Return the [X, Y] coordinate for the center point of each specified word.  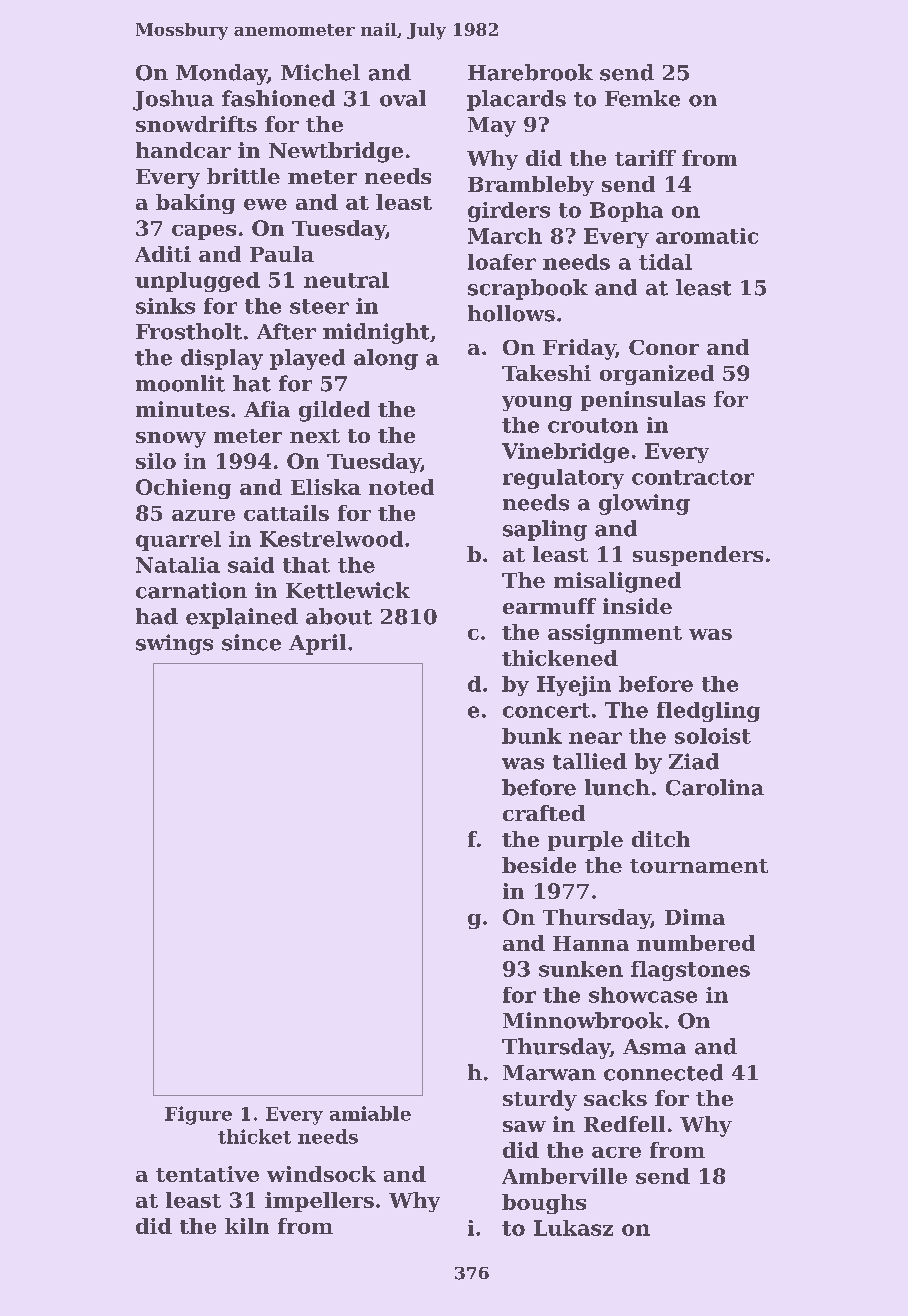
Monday [221, 74]
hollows [511, 313]
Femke [642, 98]
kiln [247, 1226]
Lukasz [573, 1228]
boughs [544, 1204]
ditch [661, 839]
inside [637, 606]
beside [539, 865]
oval [403, 98]
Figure [198, 1115]
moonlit [180, 383]
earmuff [549, 606]
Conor [664, 347]
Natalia [178, 565]
